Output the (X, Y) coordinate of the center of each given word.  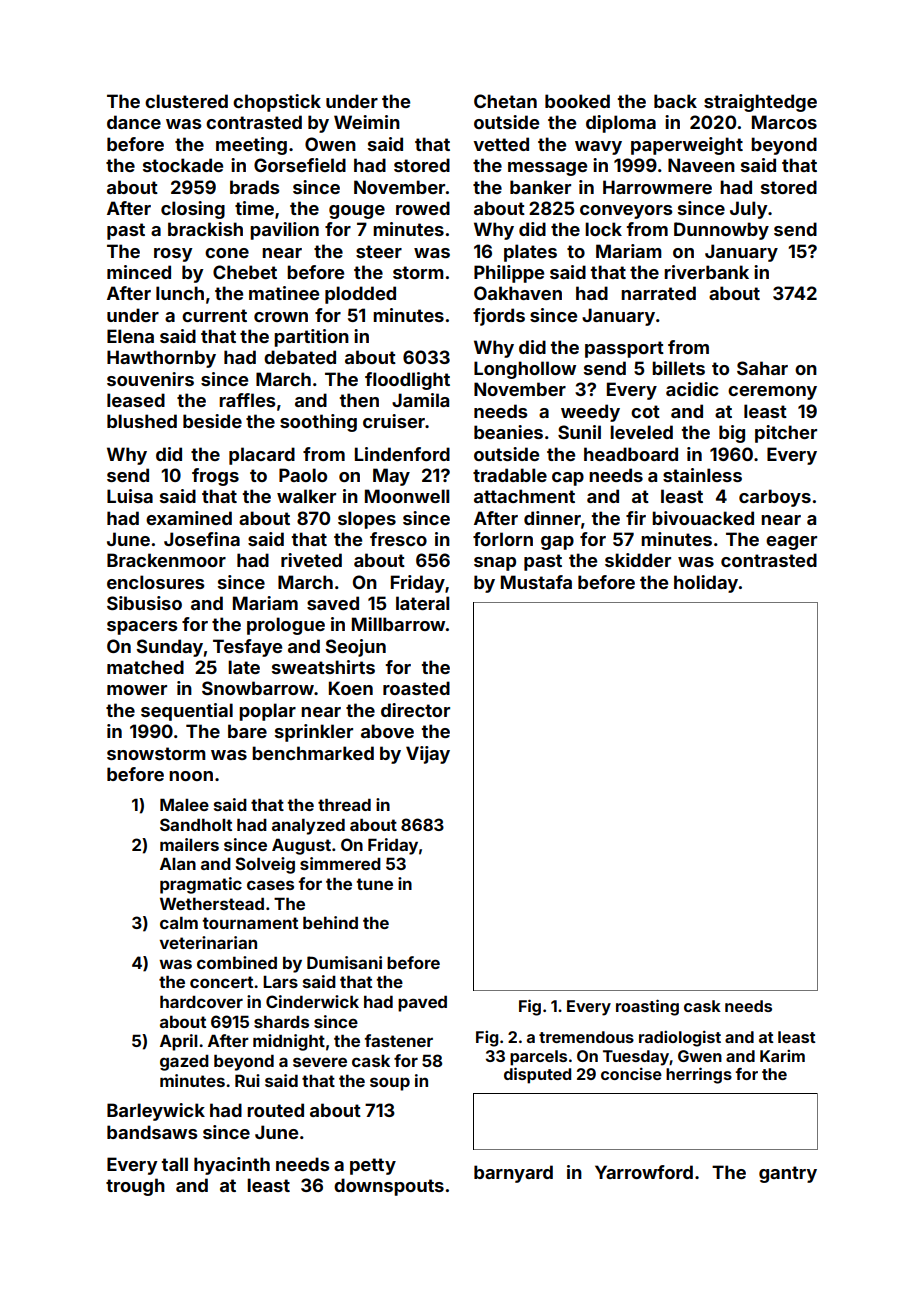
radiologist (680, 1039)
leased (136, 400)
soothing (318, 423)
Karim (782, 1056)
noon (191, 776)
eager (791, 543)
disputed (537, 1075)
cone (227, 253)
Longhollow (525, 370)
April (179, 1042)
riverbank (706, 272)
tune (374, 884)
